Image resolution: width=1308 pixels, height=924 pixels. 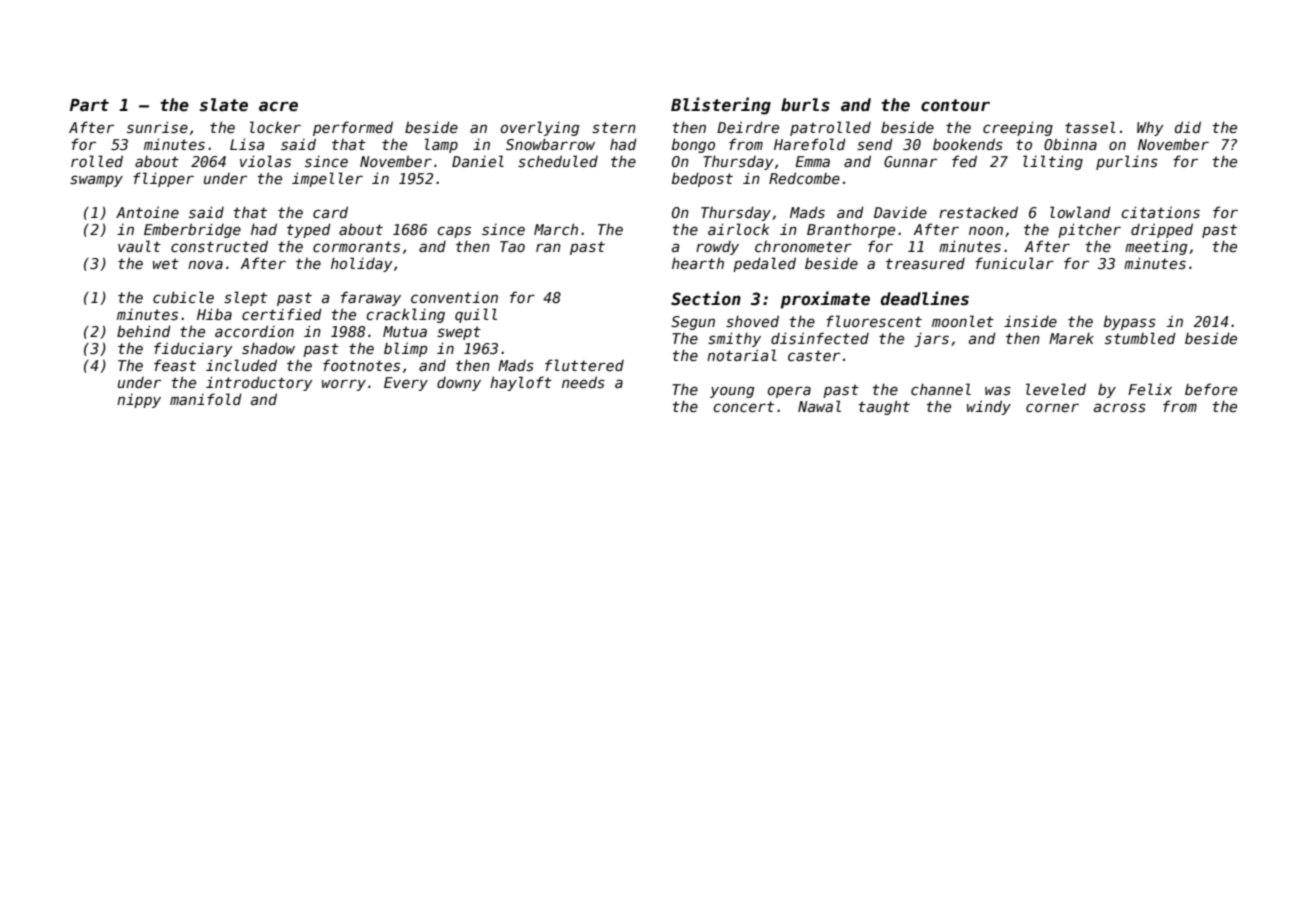 What do you see at coordinates (476, 315) in the document?
I see `quill` at bounding box center [476, 315].
